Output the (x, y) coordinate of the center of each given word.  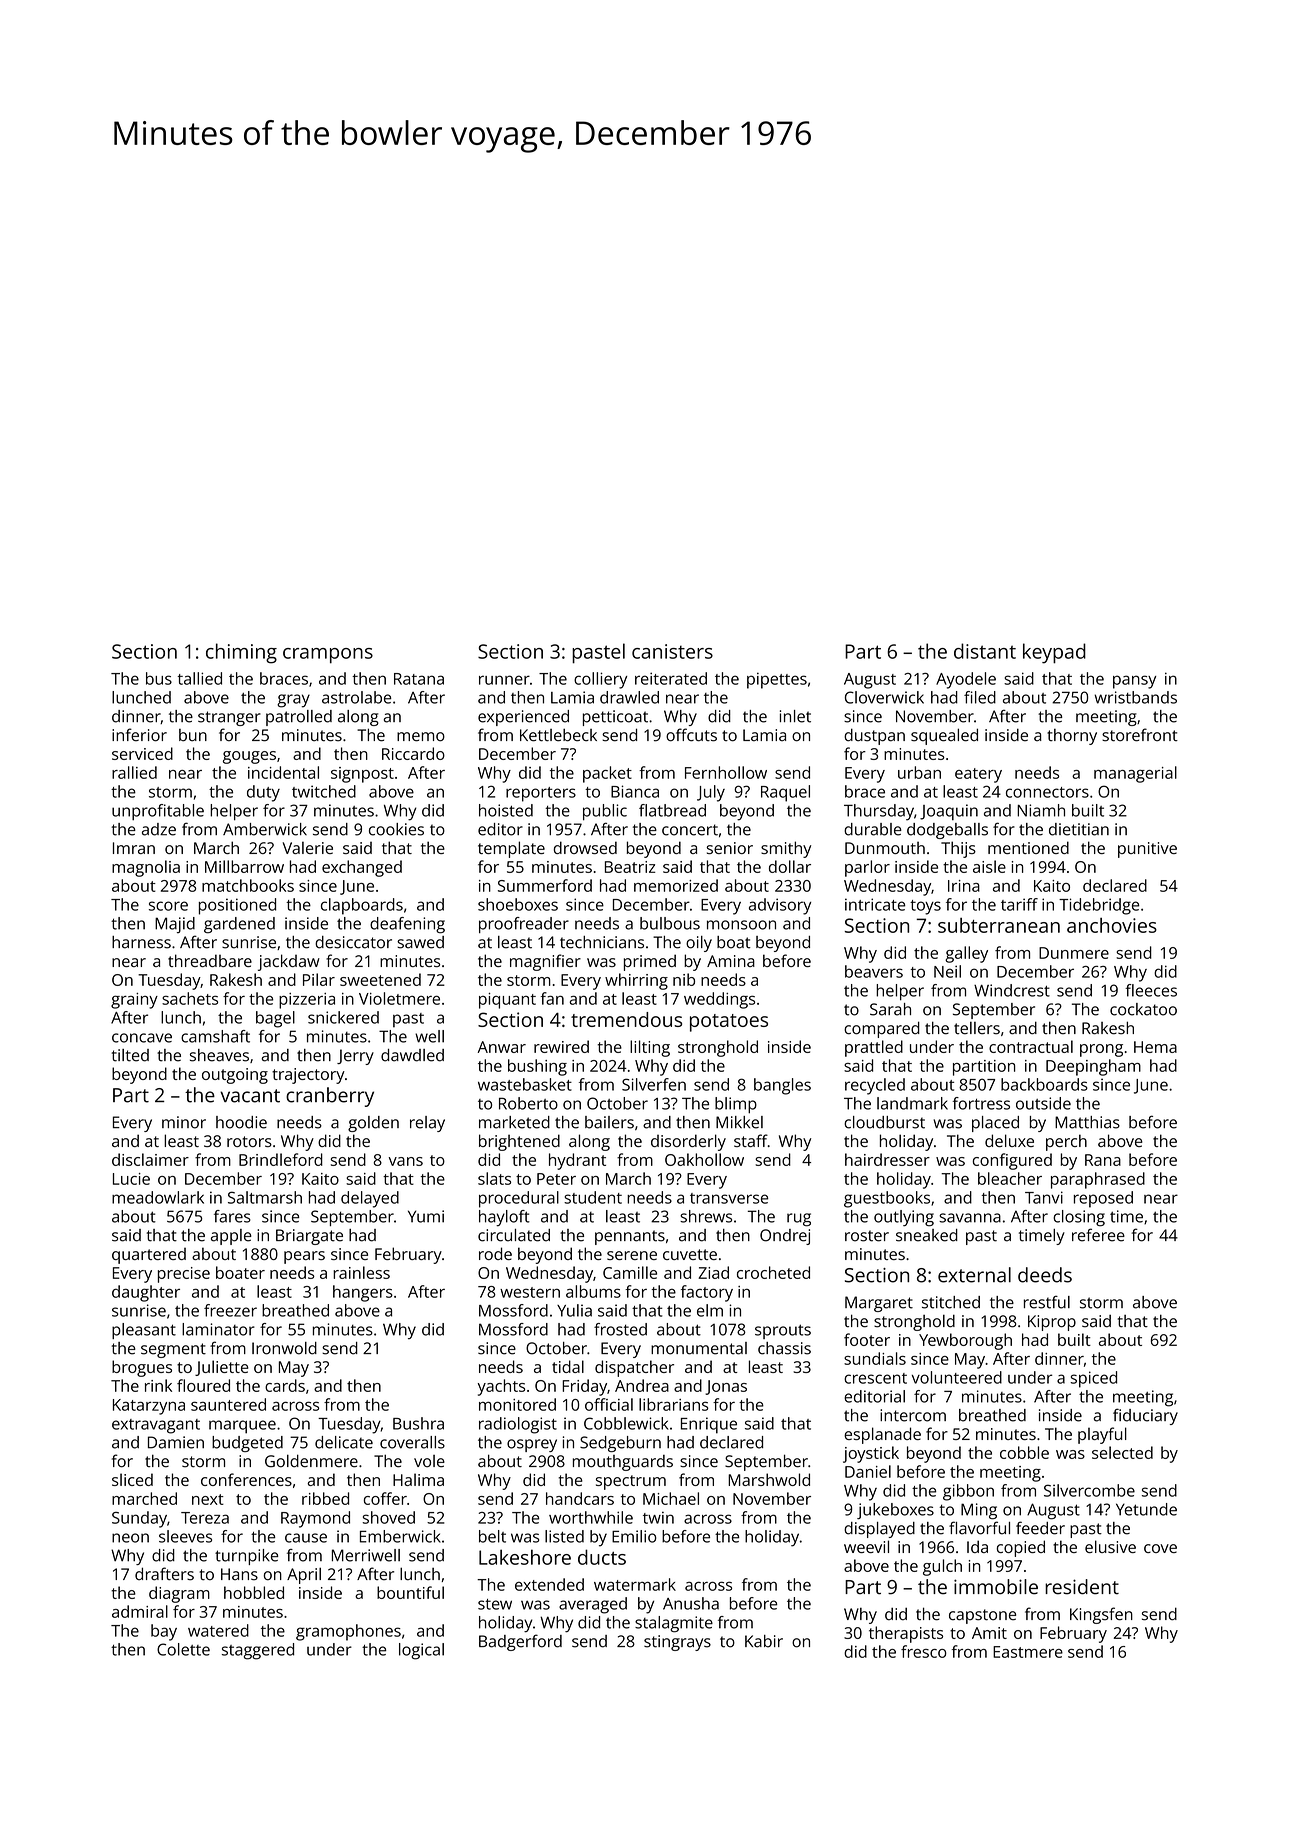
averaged (593, 1605)
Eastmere (1028, 1652)
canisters (672, 651)
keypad (1054, 653)
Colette (183, 1649)
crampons (328, 656)
